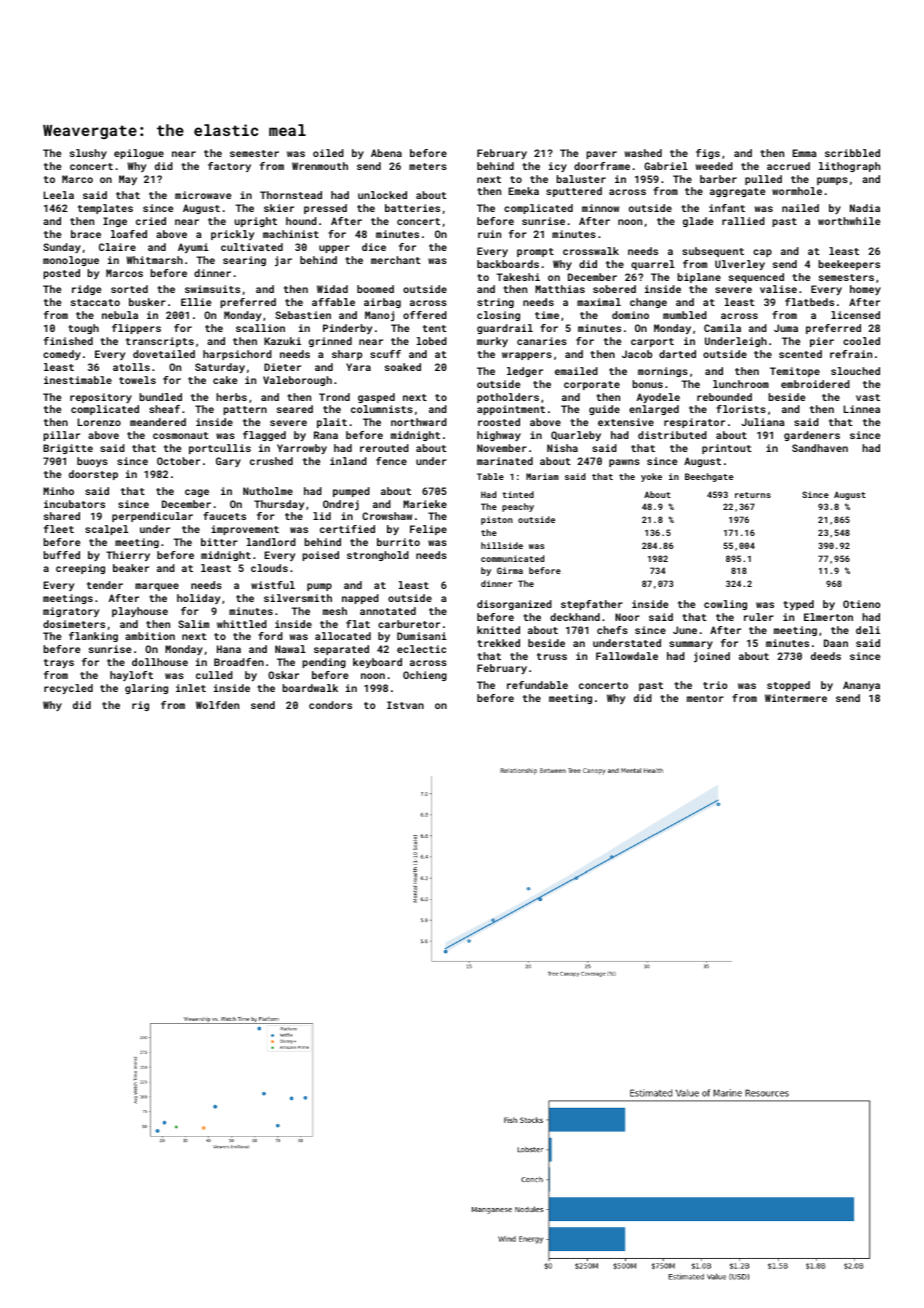 The image size is (924, 1308). Describe the element at coordinates (498, 643) in the document. I see `trekked` at that location.
